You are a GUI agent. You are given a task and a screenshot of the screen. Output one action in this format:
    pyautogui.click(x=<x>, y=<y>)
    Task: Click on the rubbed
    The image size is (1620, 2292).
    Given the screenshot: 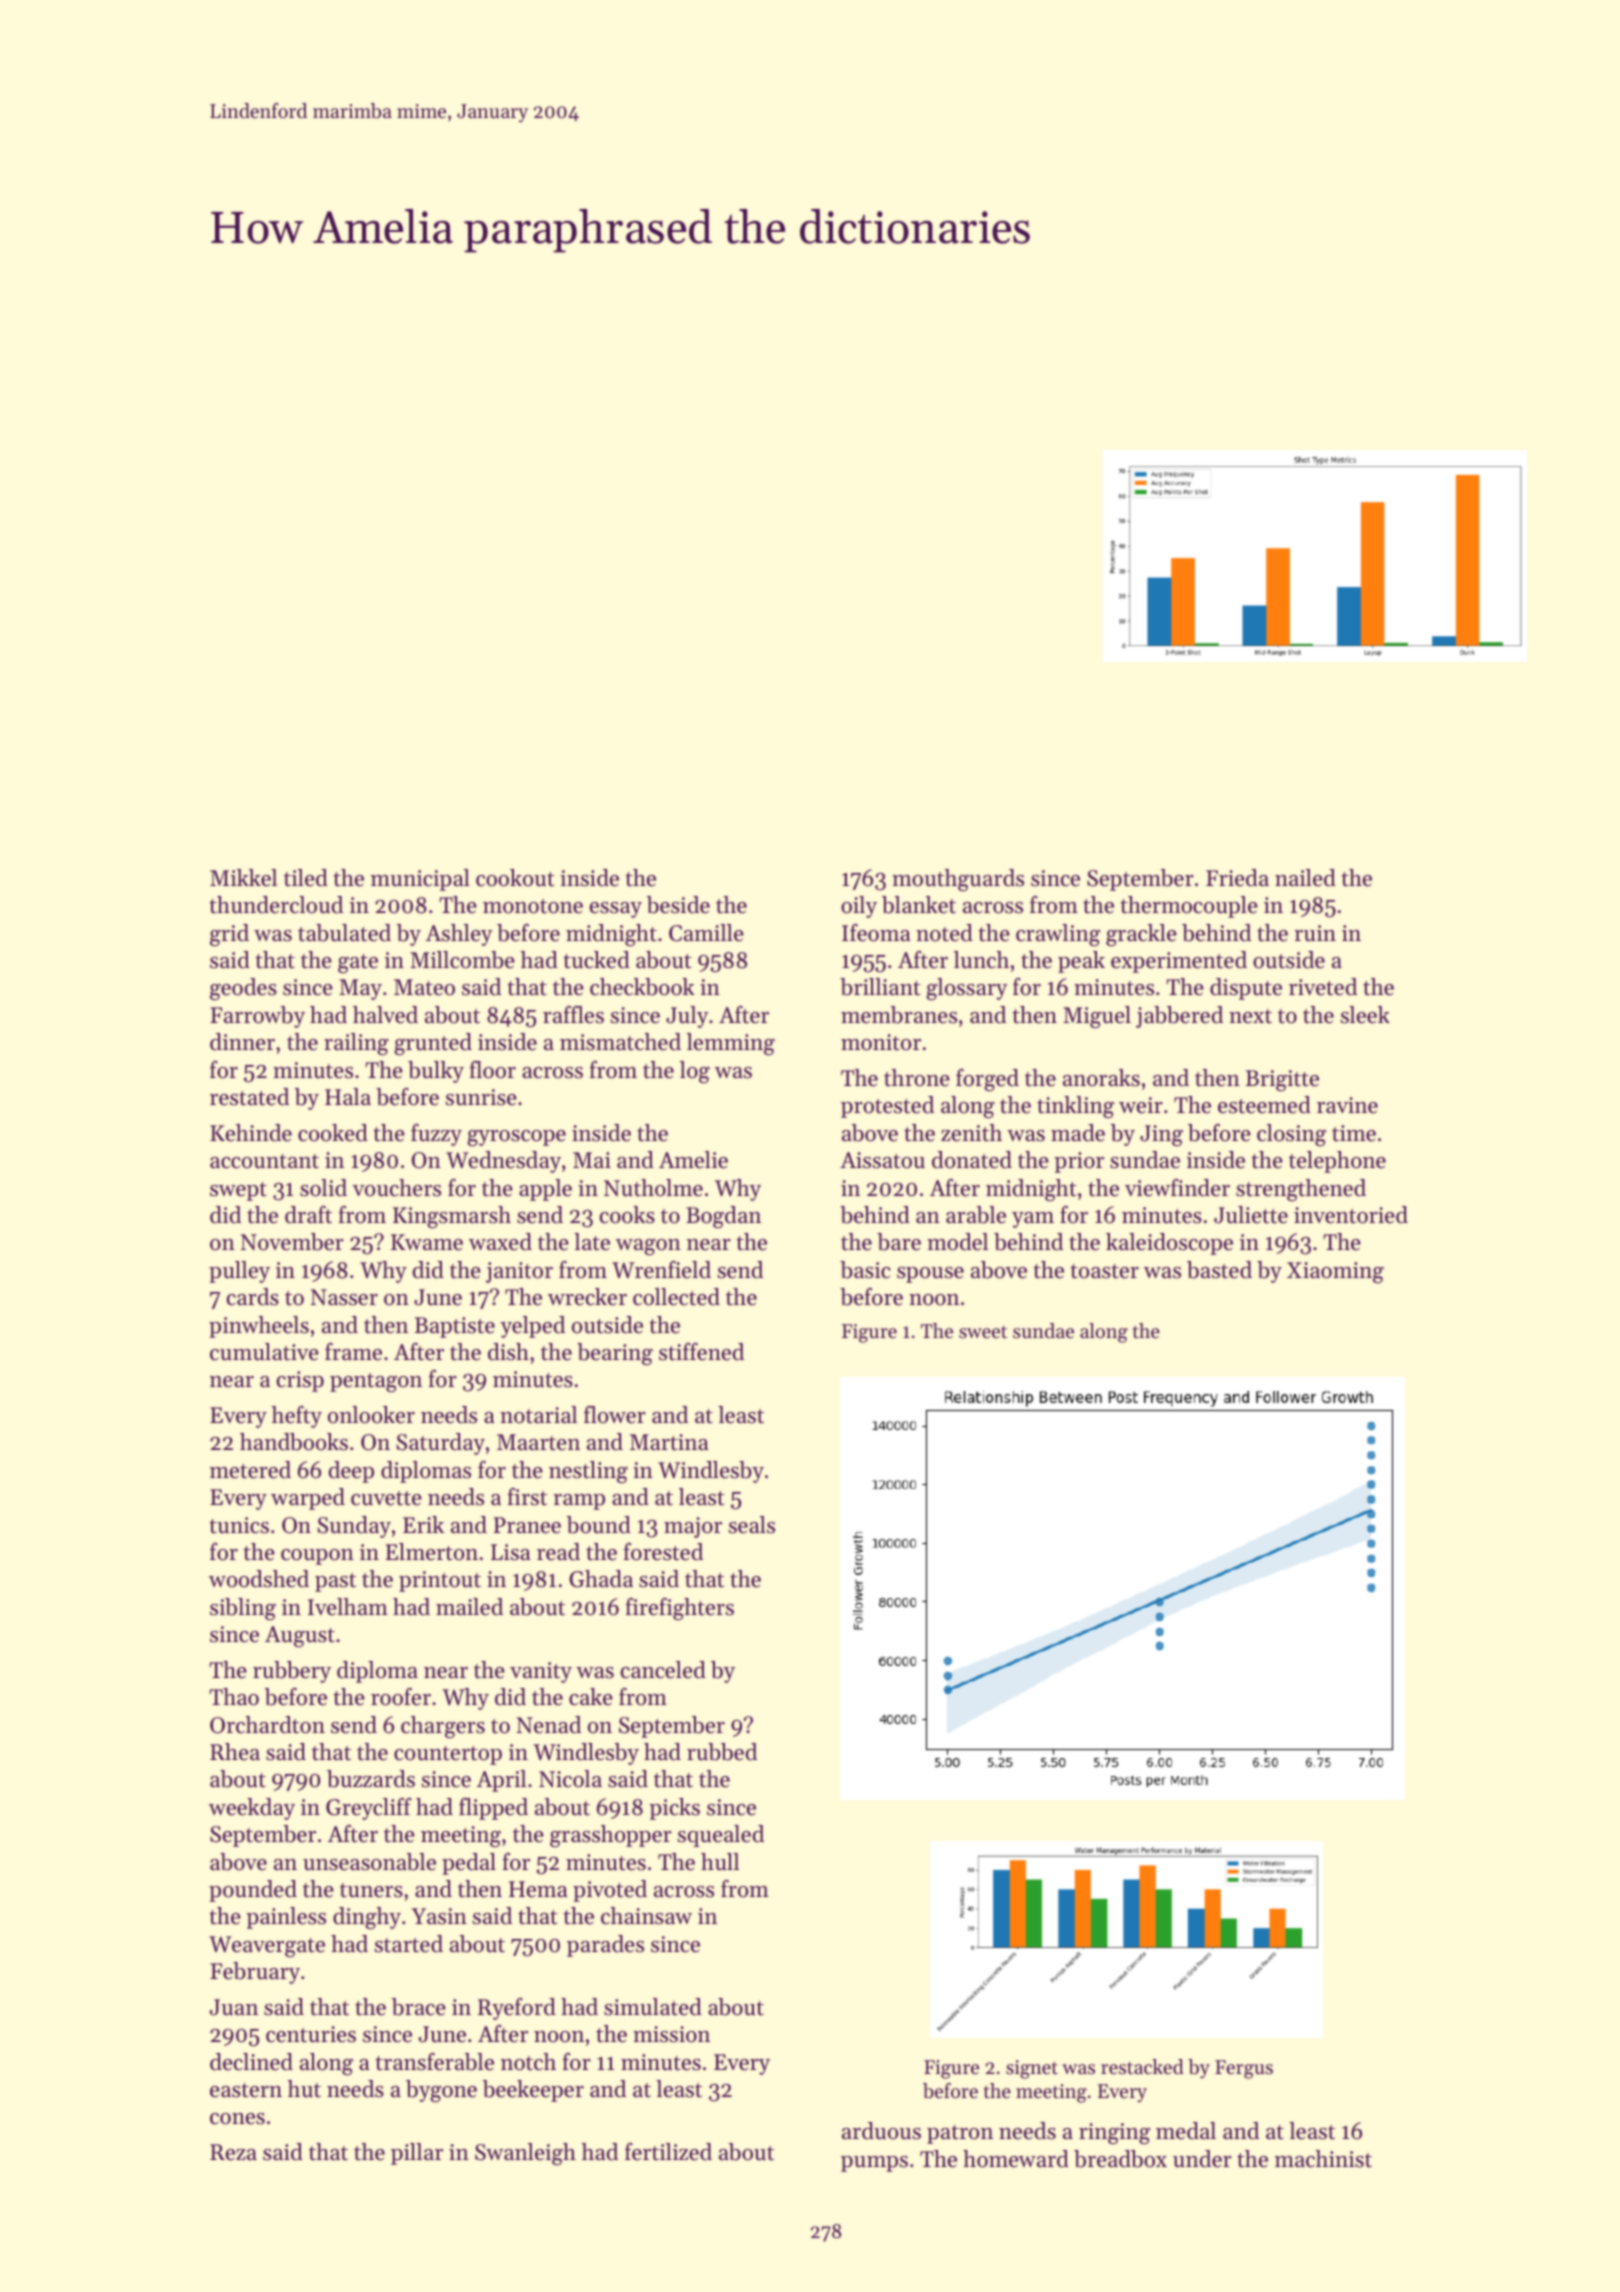 What is the action you would take?
    pyautogui.click(x=722, y=1752)
